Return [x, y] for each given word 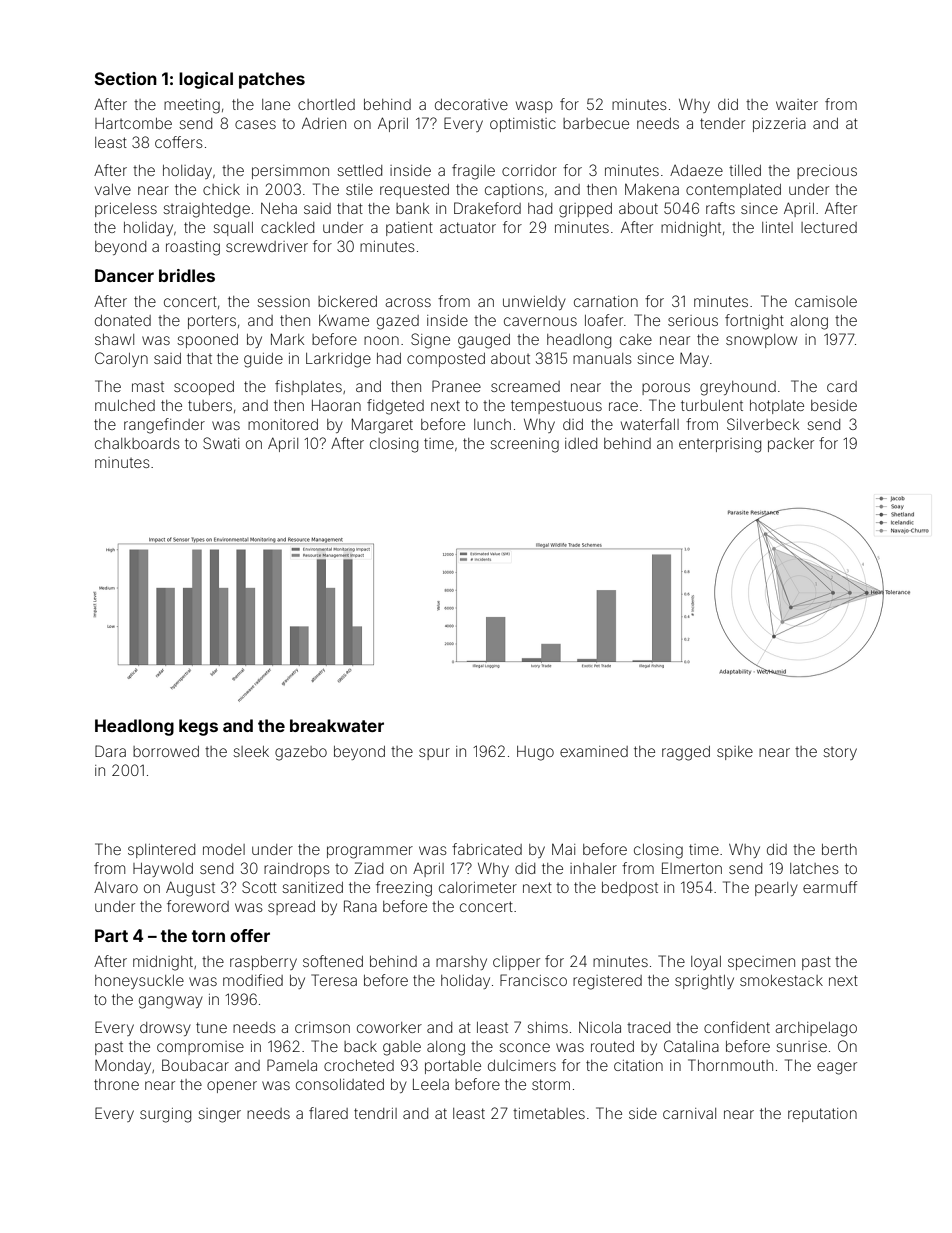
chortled [326, 104]
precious [827, 172]
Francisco [533, 980]
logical [206, 80]
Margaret [382, 426]
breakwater [337, 725]
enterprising [720, 445]
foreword [198, 906]
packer [791, 445]
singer [219, 1115]
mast [148, 387]
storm [551, 1084]
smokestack [781, 980]
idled [581, 443]
